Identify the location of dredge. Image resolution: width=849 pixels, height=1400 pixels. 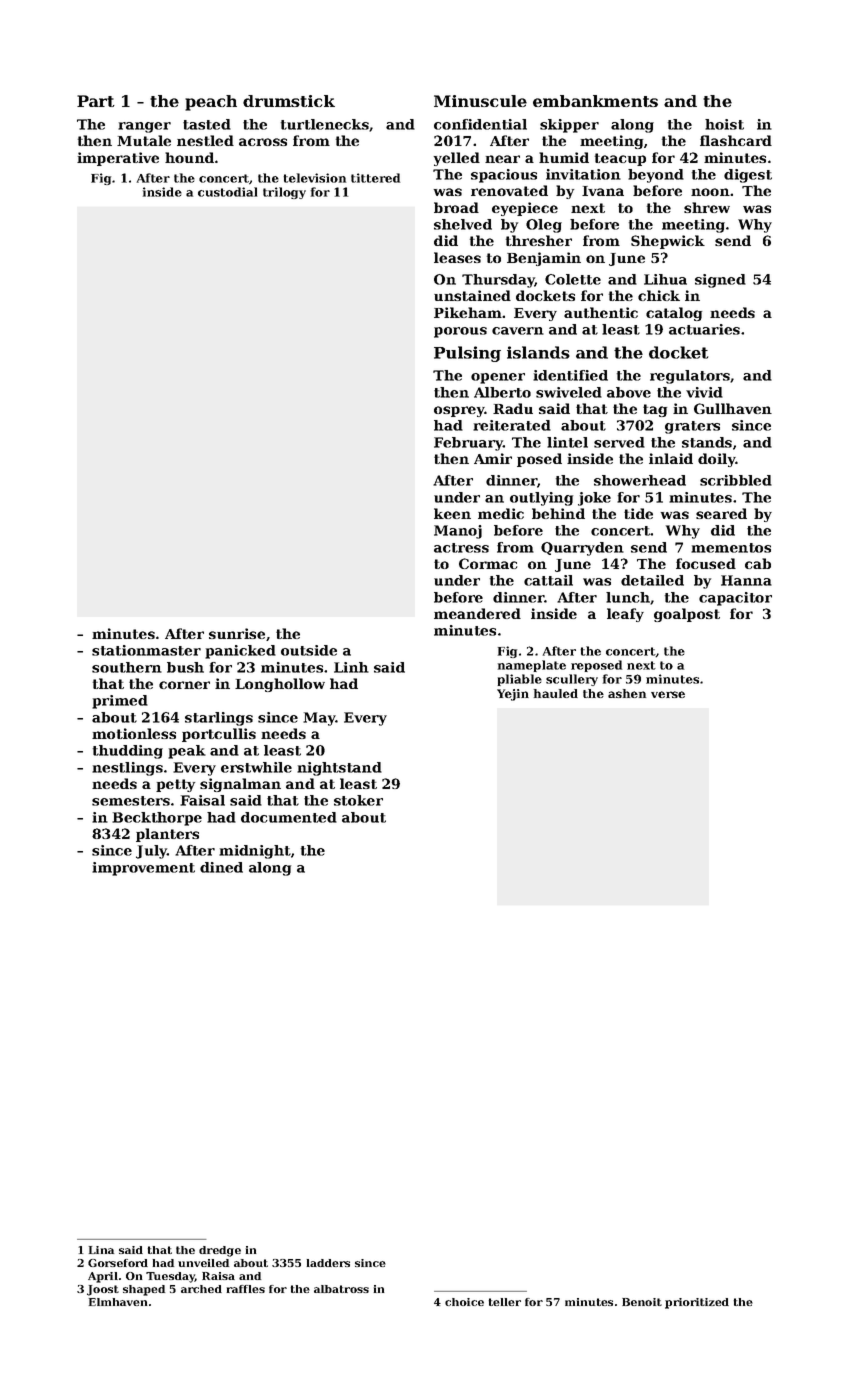
(220, 1251).
